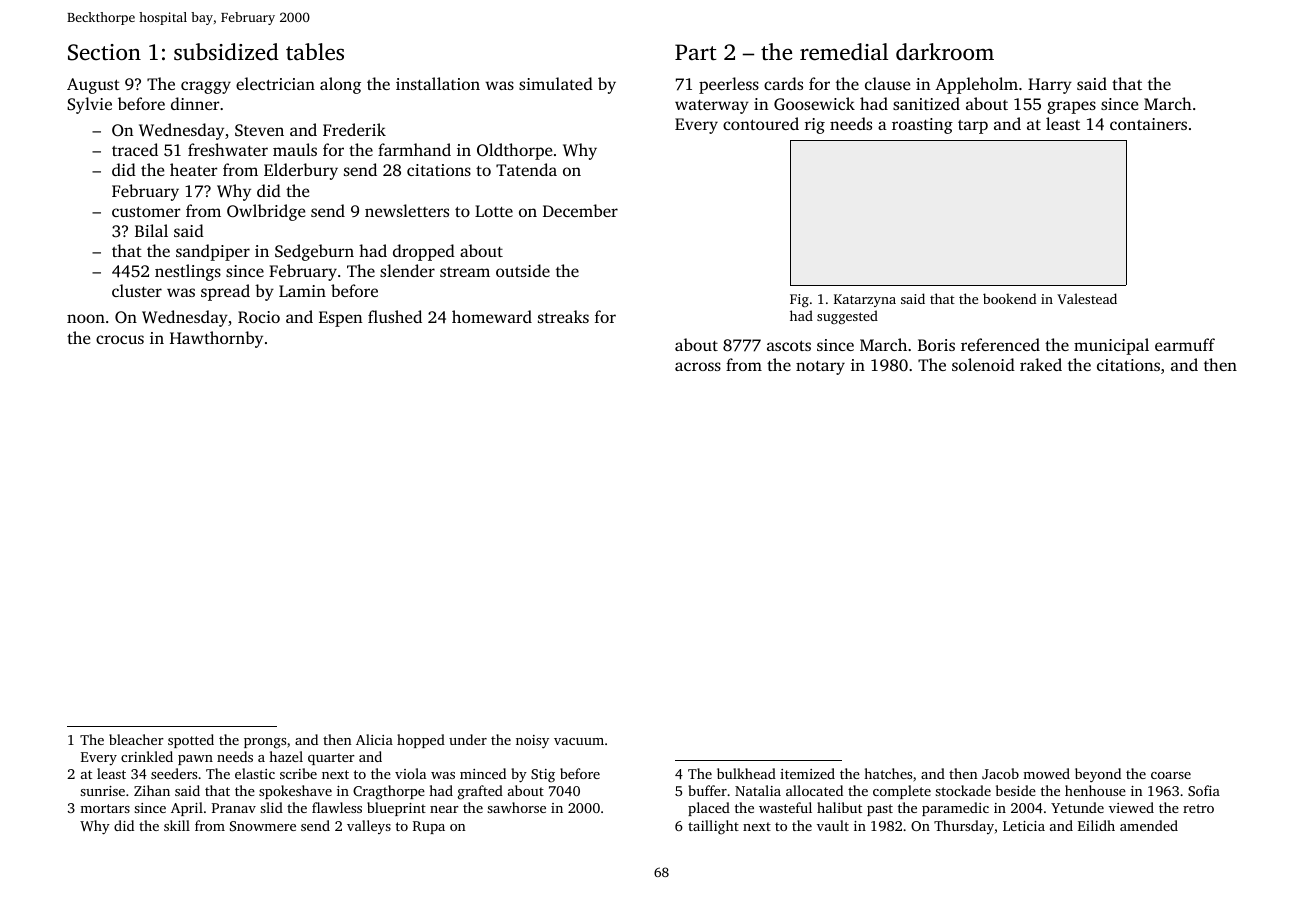 The width and height of the document is (1308, 924). Describe the element at coordinates (105, 808) in the document. I see `mortars` at that location.
